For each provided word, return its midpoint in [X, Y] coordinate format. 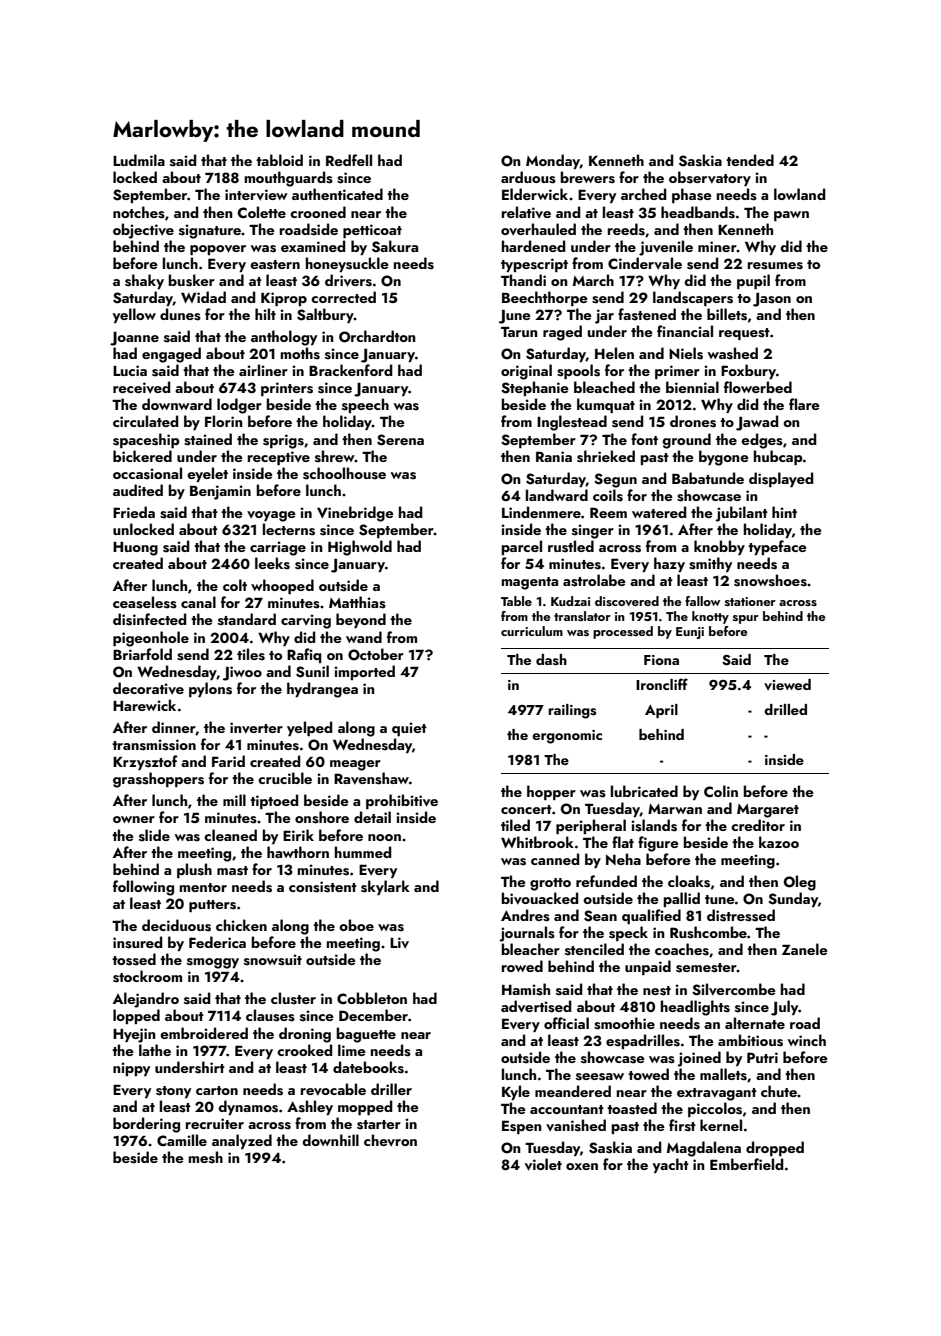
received [142, 387]
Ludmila [139, 160]
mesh [206, 1157]
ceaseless [145, 602]
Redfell [349, 160]
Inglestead [572, 423]
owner [134, 819]
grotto [550, 884]
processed [623, 632]
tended [750, 160]
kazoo [779, 842]
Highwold [360, 548]
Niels [686, 353]
